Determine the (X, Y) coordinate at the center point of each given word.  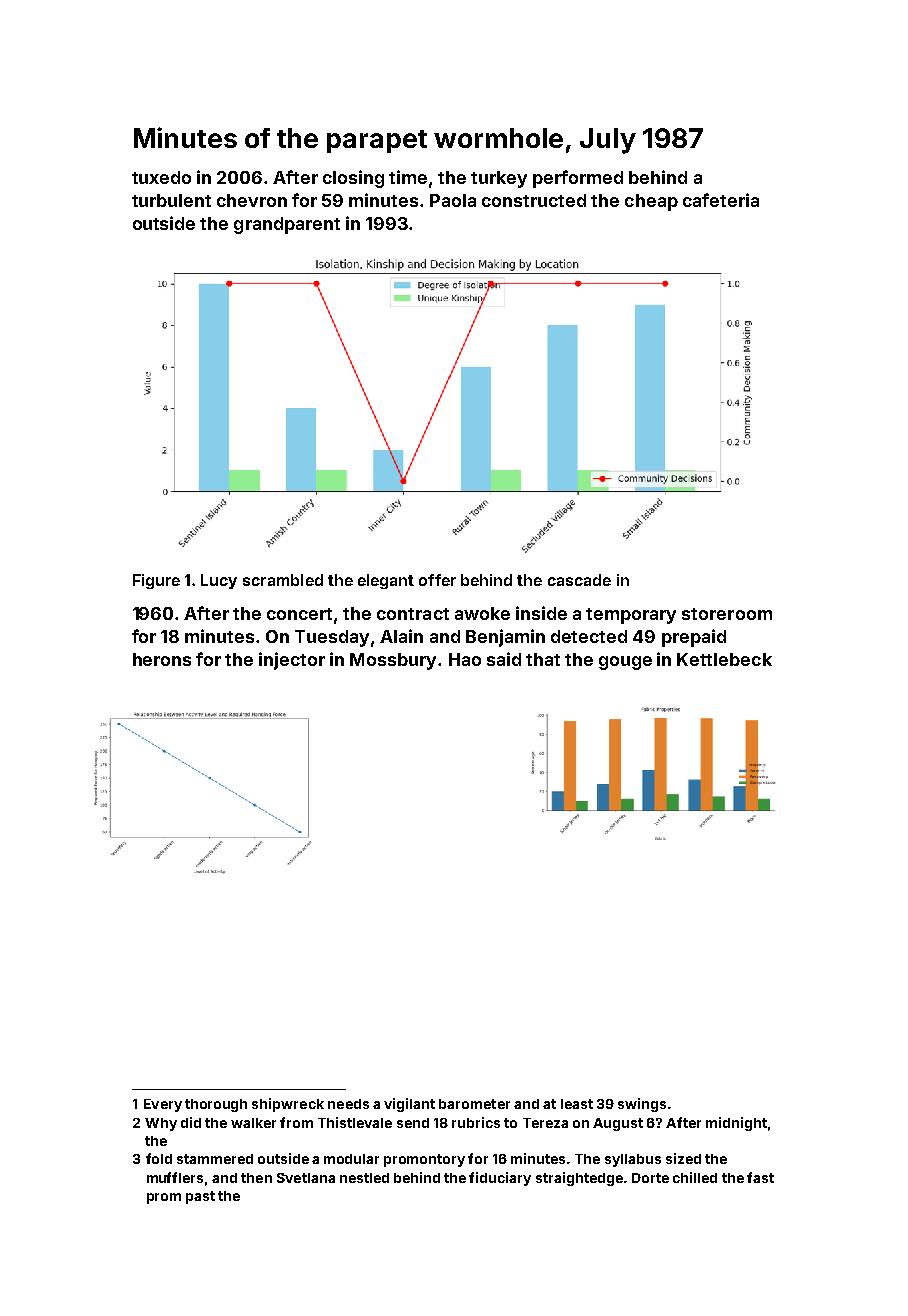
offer (437, 580)
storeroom (727, 614)
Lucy (219, 581)
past (200, 1197)
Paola (453, 200)
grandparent (287, 225)
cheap (651, 202)
